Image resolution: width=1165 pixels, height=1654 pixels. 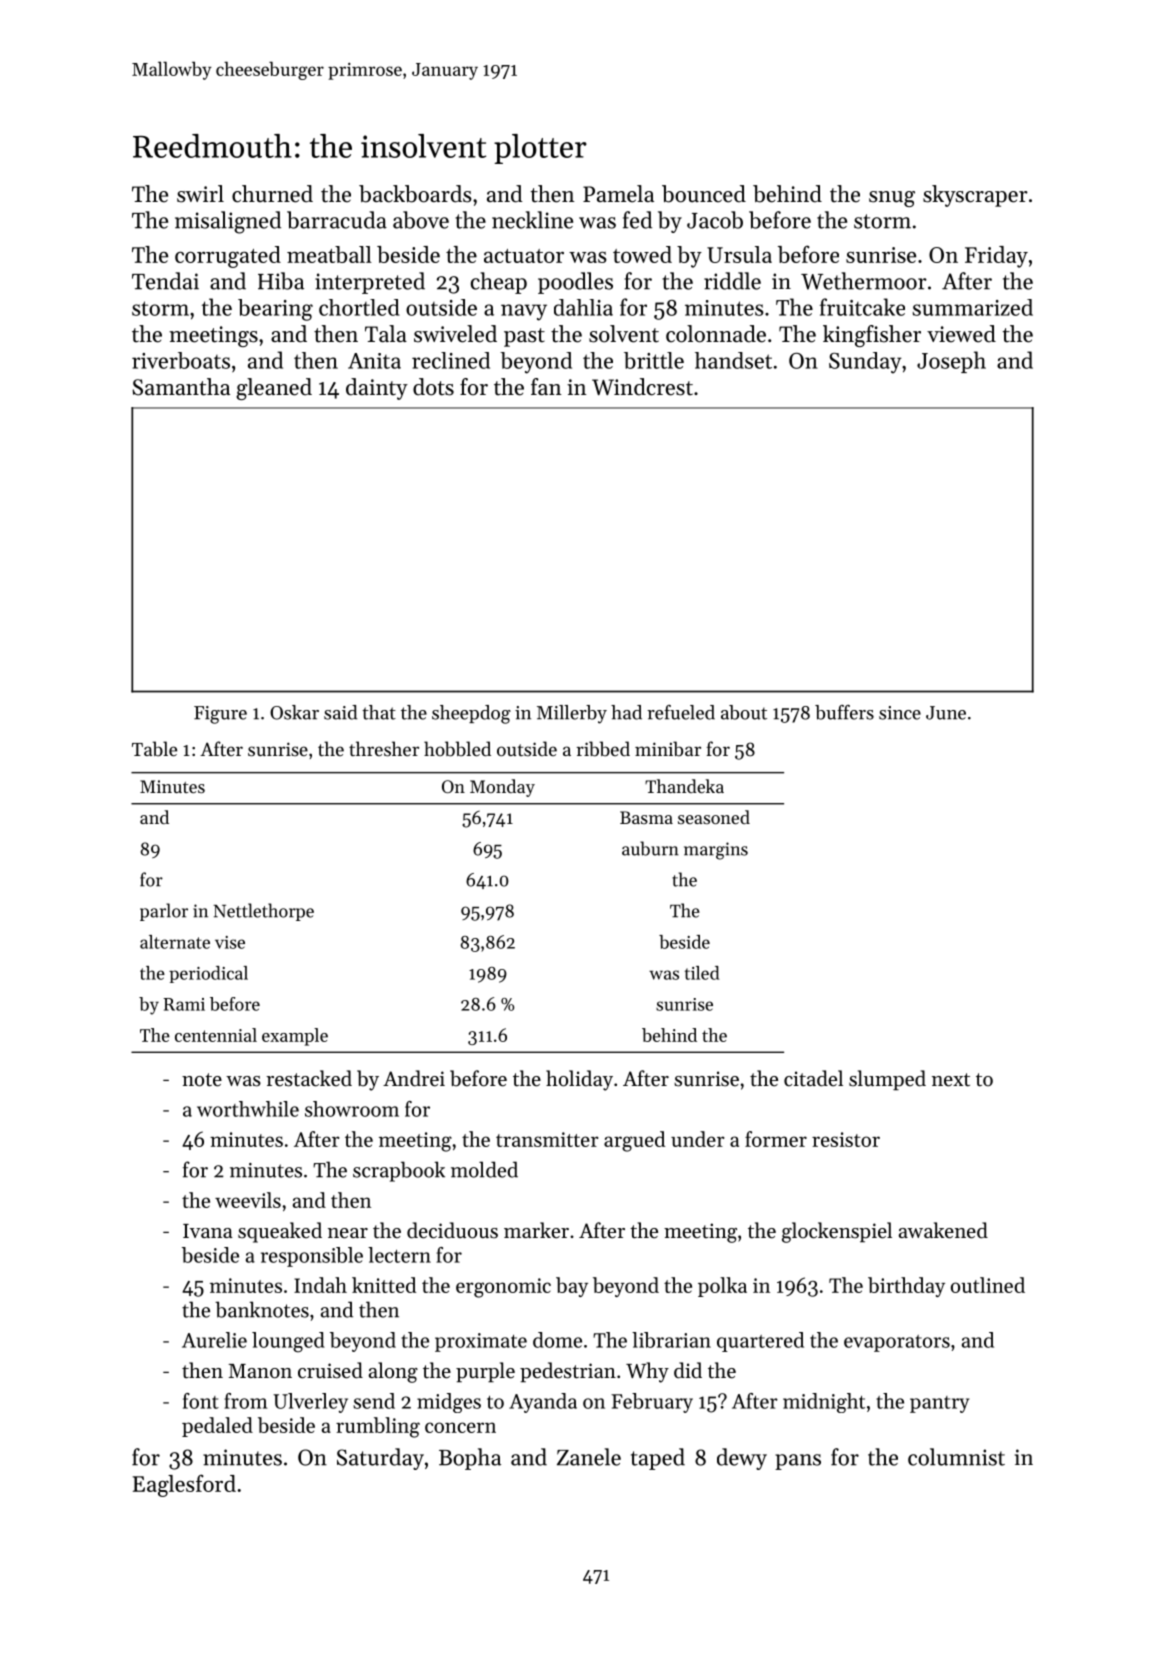 I want to click on swirl, so click(x=200, y=194).
